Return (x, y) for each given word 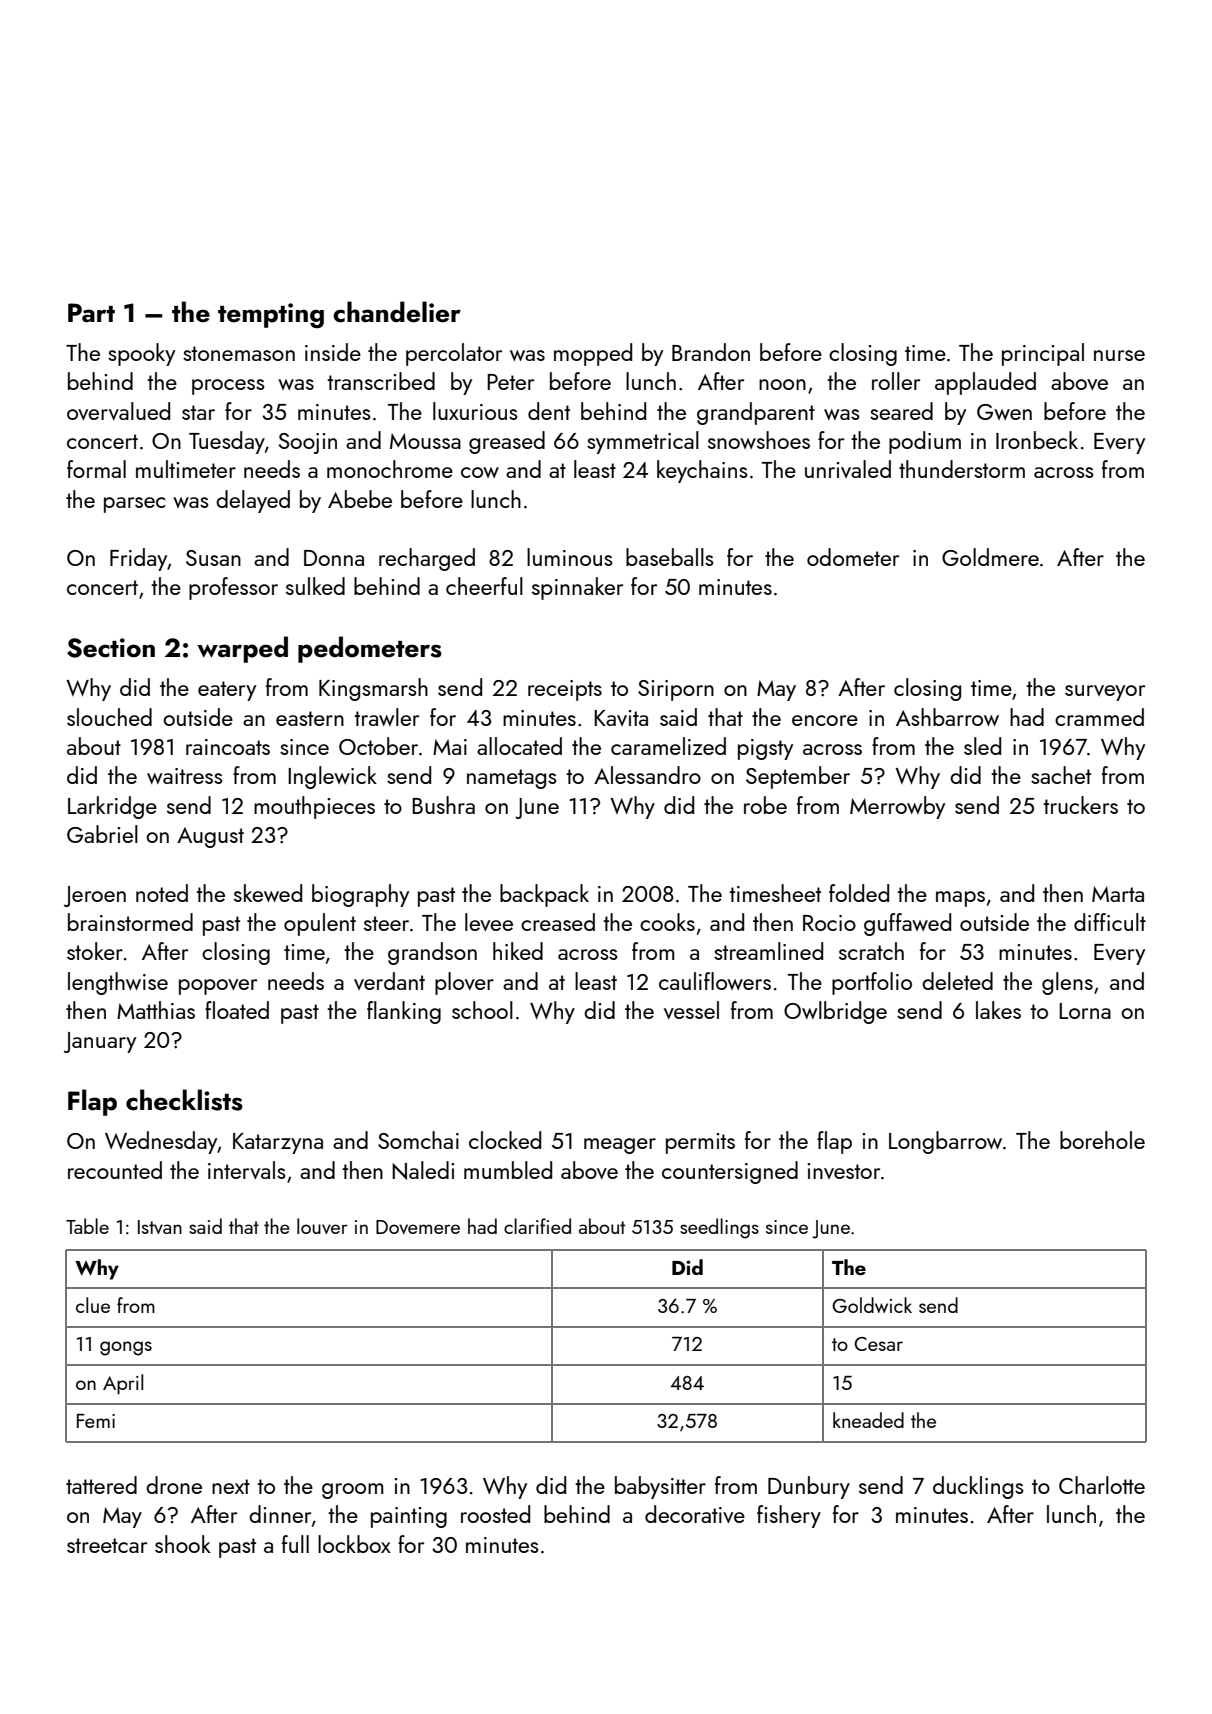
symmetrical (643, 442)
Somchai (418, 1140)
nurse (1119, 355)
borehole (1102, 1140)
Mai (450, 747)
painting (409, 1517)
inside (333, 352)
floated (237, 1010)
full (295, 1544)
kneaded (868, 1420)
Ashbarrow (947, 717)
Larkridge (112, 807)
